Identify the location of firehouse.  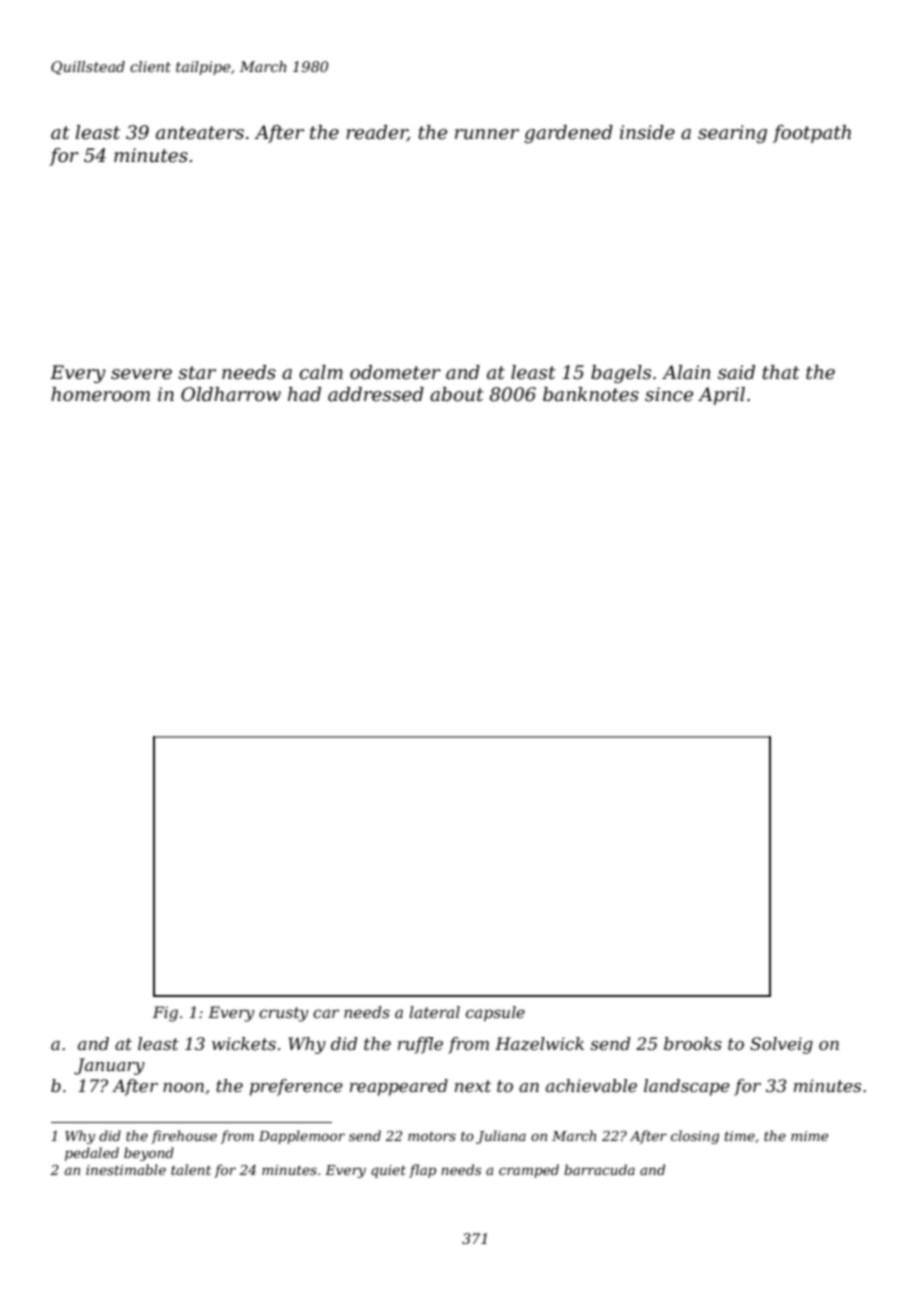
(184, 1137).
